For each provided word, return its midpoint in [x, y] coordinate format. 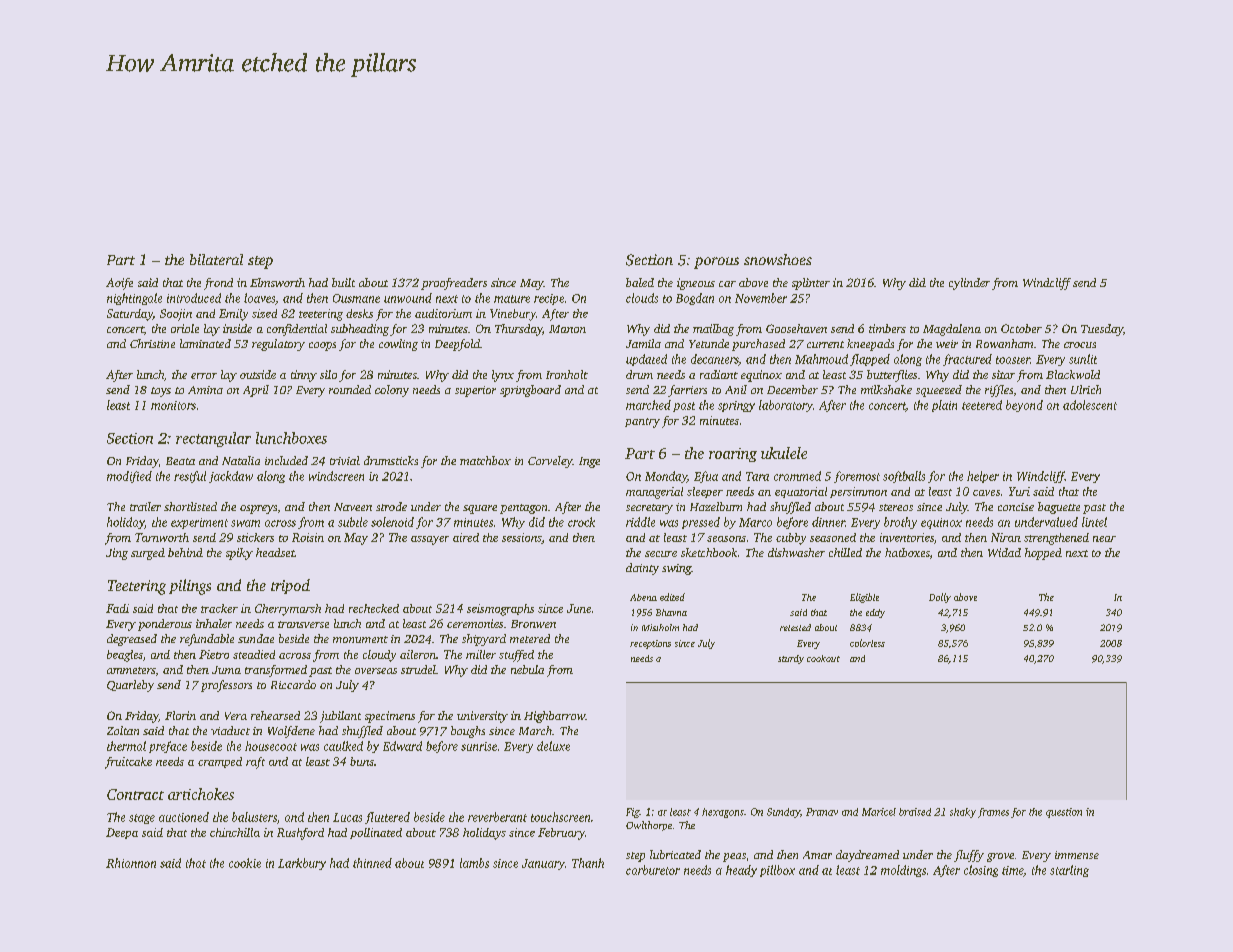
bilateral [216, 259]
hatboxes [907, 552]
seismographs [500, 610]
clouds [642, 298]
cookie [245, 863]
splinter [811, 284]
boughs [468, 732]
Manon [567, 329]
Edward [402, 746]
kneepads [870, 345]
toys [161, 392]
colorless [867, 643]
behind [185, 552]
